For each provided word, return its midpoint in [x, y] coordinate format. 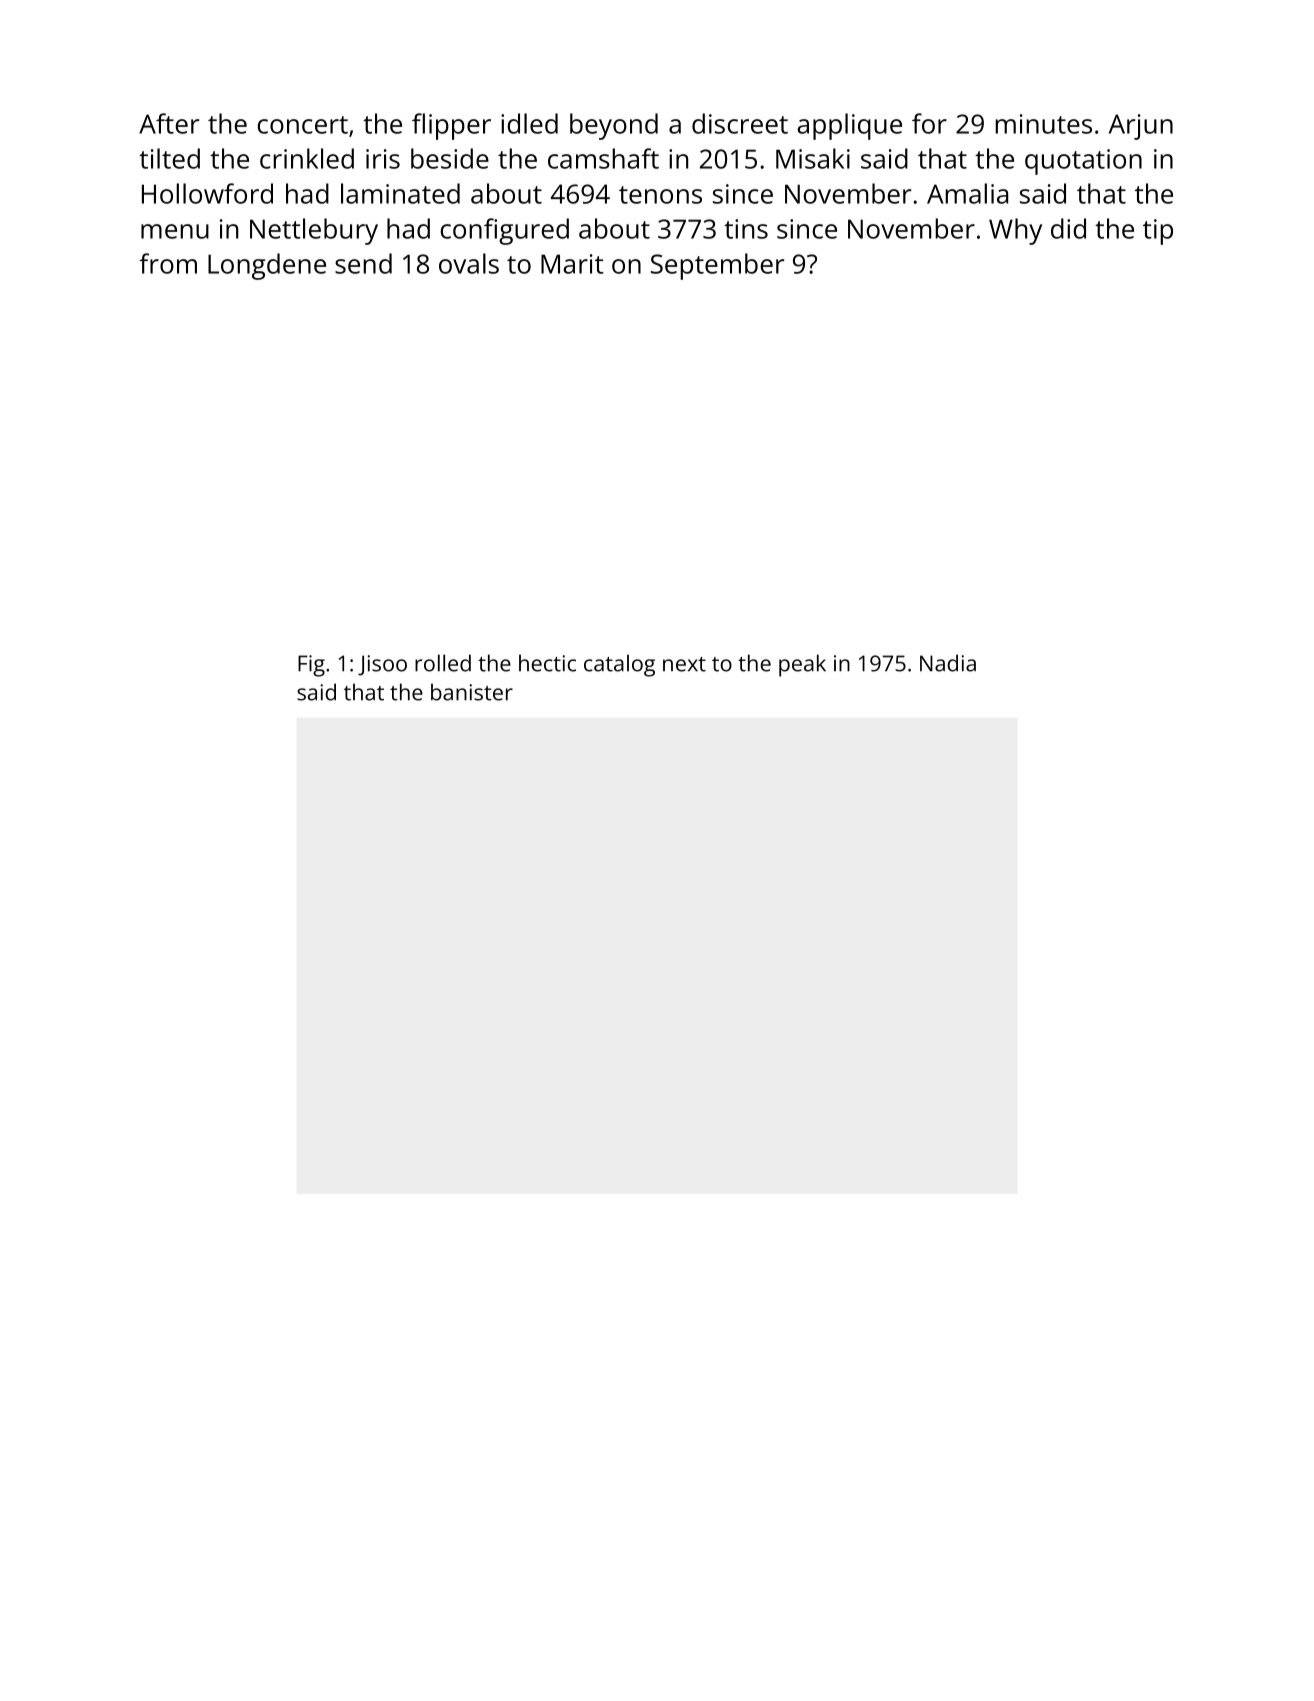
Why [1015, 231]
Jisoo [382, 665]
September [717, 266]
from [168, 263]
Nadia [948, 663]
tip [1158, 232]
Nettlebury [314, 231]
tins [746, 229]
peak [802, 665]
